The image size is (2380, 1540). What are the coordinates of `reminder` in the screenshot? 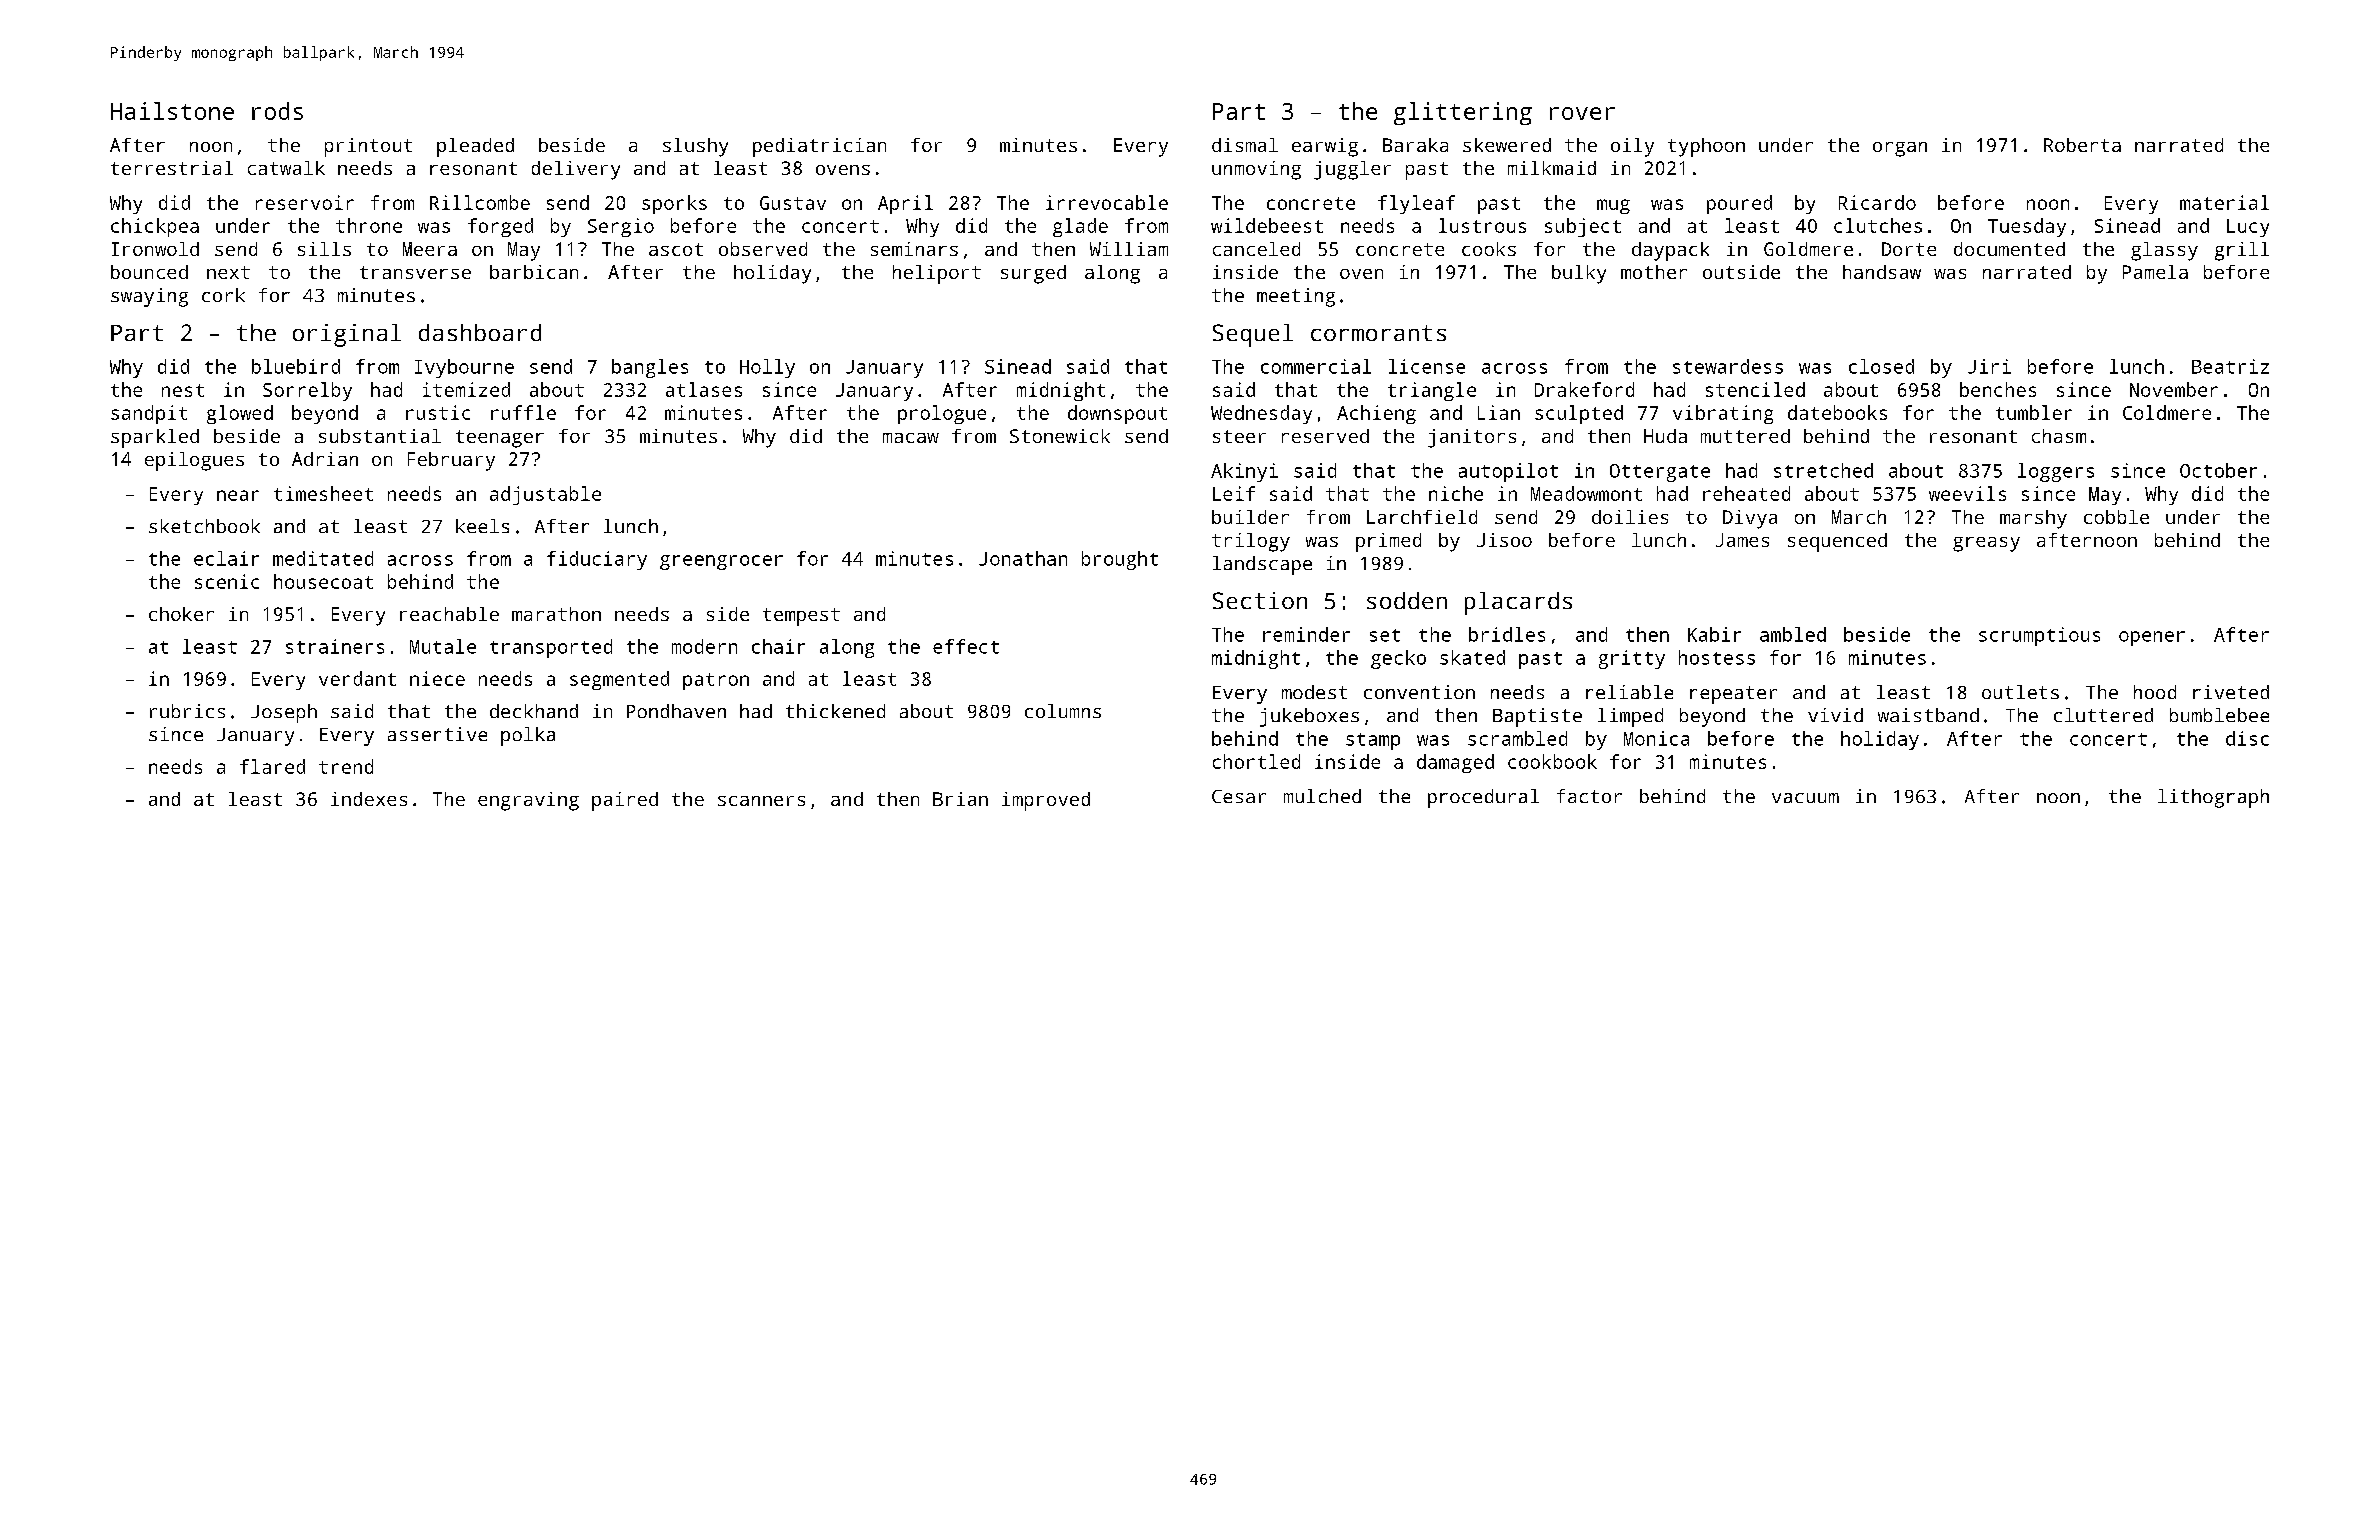 It's located at (1306, 634).
